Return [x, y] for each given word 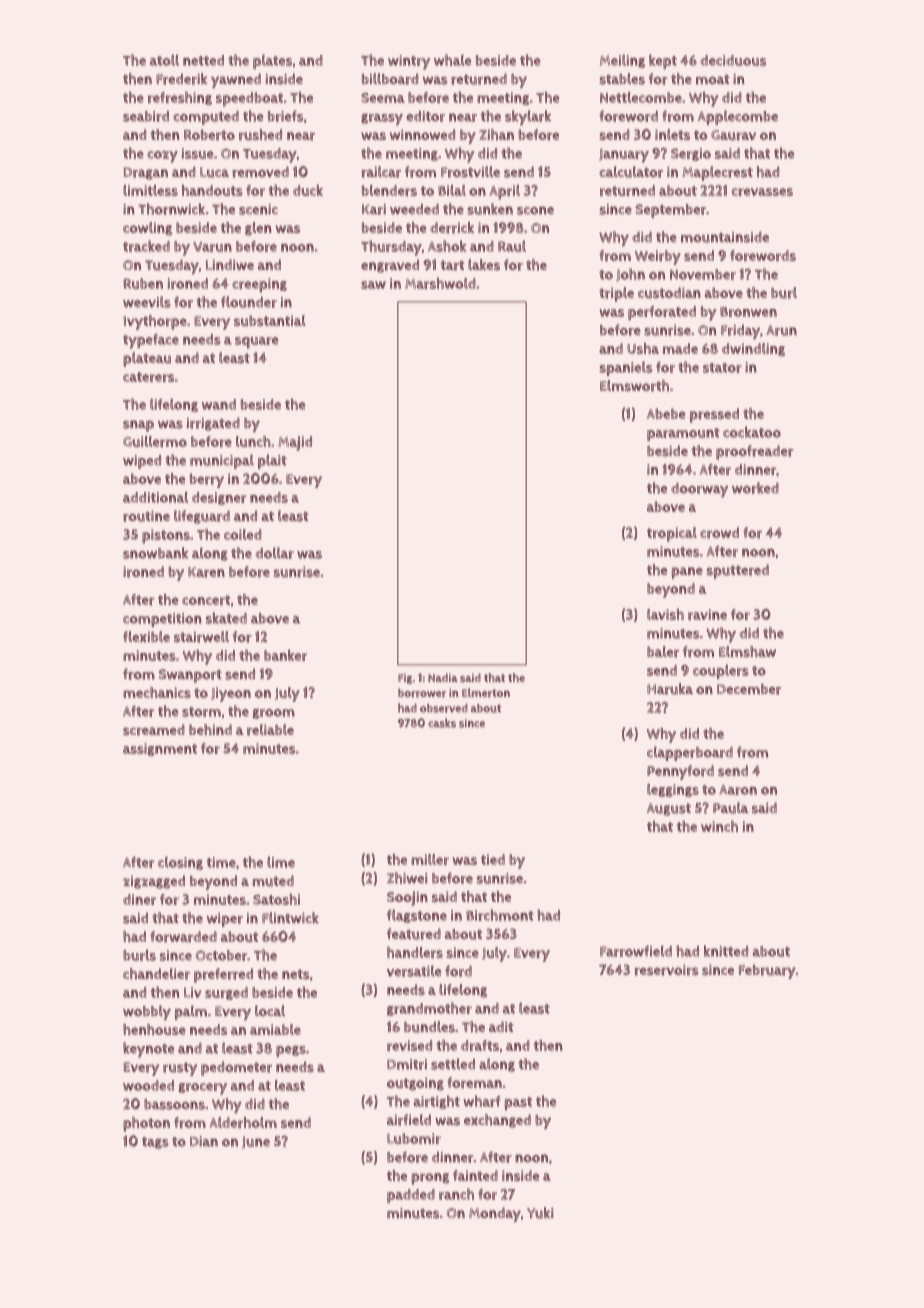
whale [452, 60]
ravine [707, 614]
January [624, 155]
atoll [164, 60]
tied [493, 859]
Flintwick [290, 918]
